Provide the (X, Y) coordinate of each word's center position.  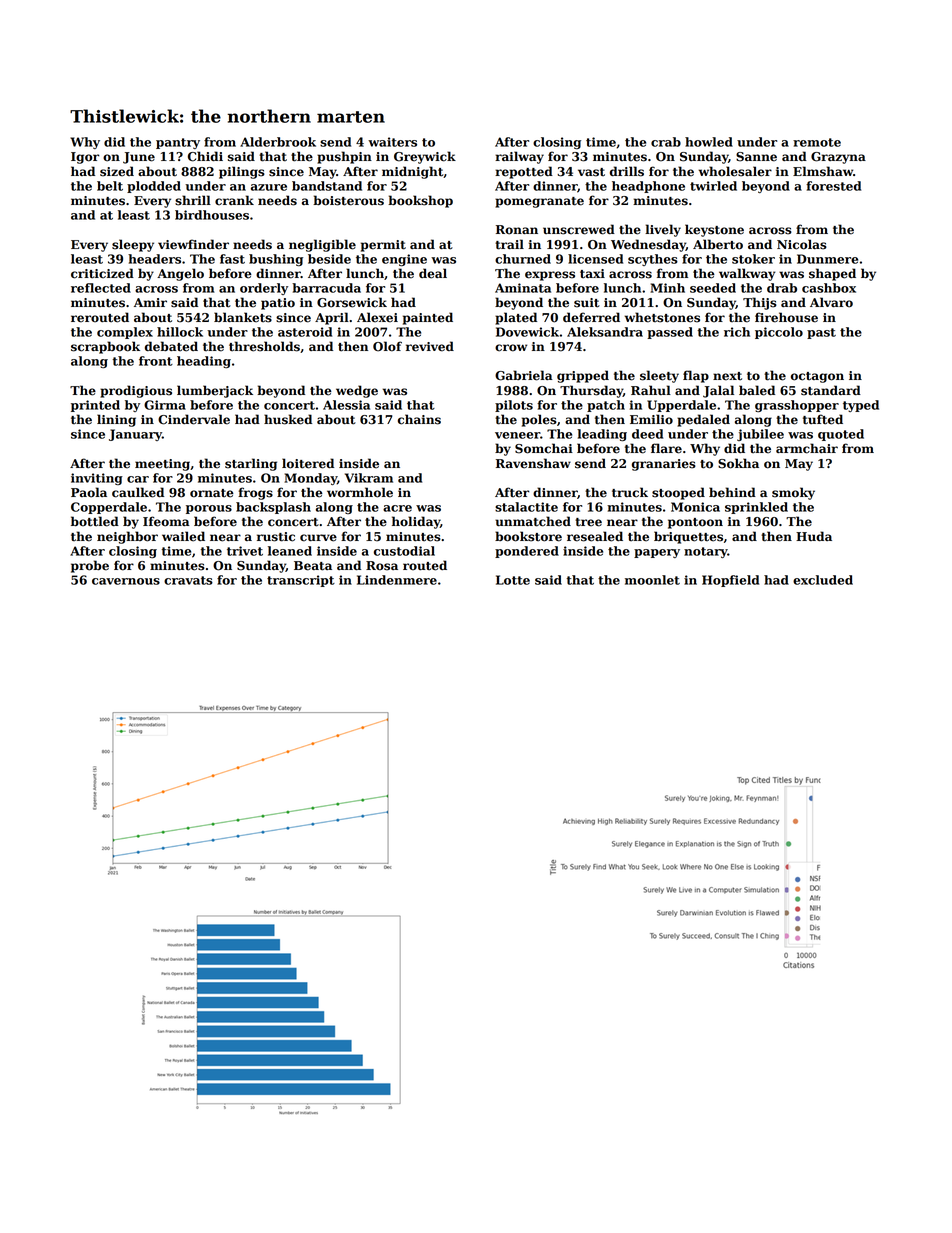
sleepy (133, 245)
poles (539, 420)
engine (404, 260)
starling (251, 464)
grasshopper (797, 406)
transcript (301, 581)
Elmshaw (823, 171)
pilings (242, 172)
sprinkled (756, 508)
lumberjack (215, 391)
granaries (664, 465)
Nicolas (802, 244)
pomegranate (539, 202)
